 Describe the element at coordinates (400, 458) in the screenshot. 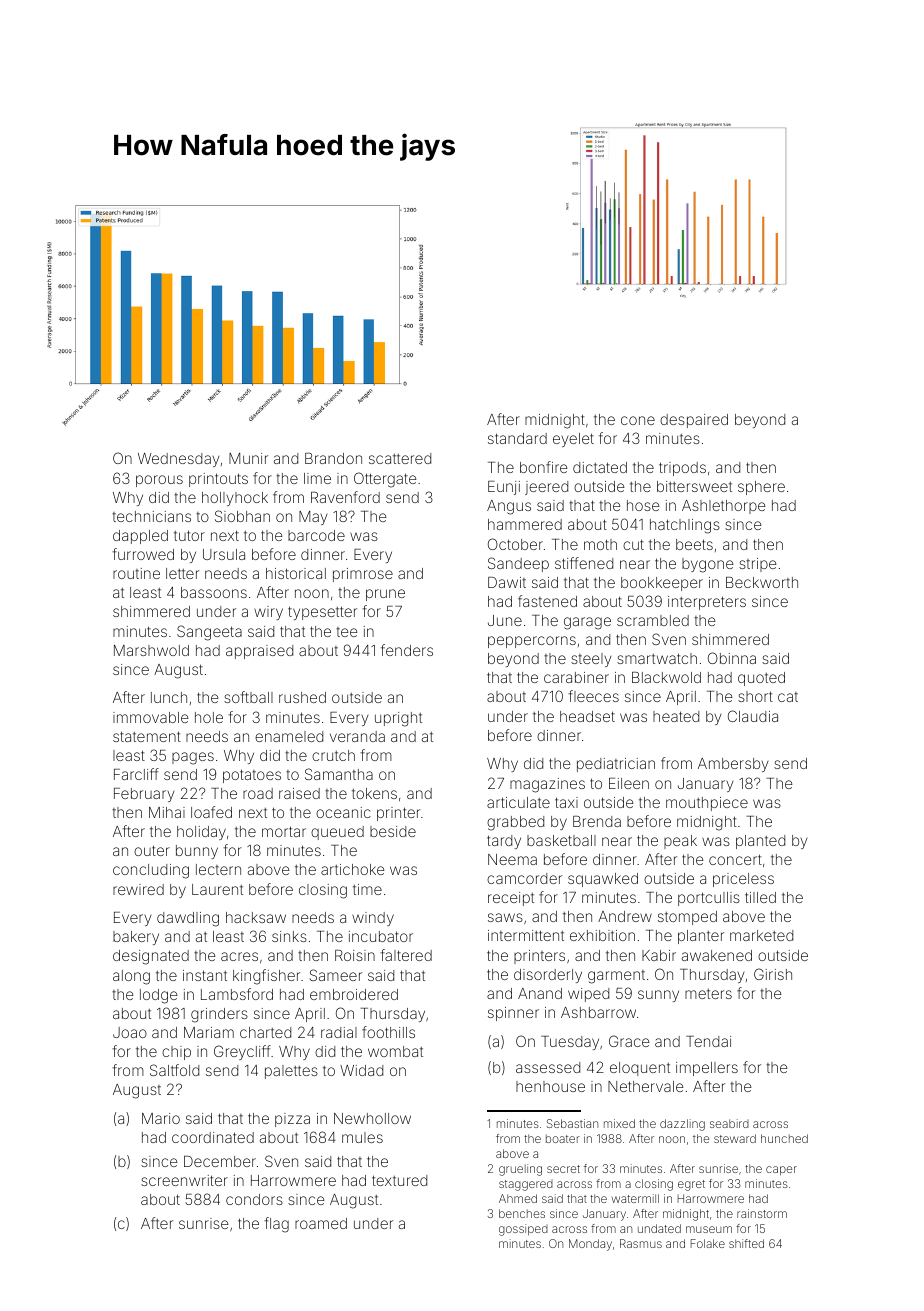

I see `scattered` at that location.
